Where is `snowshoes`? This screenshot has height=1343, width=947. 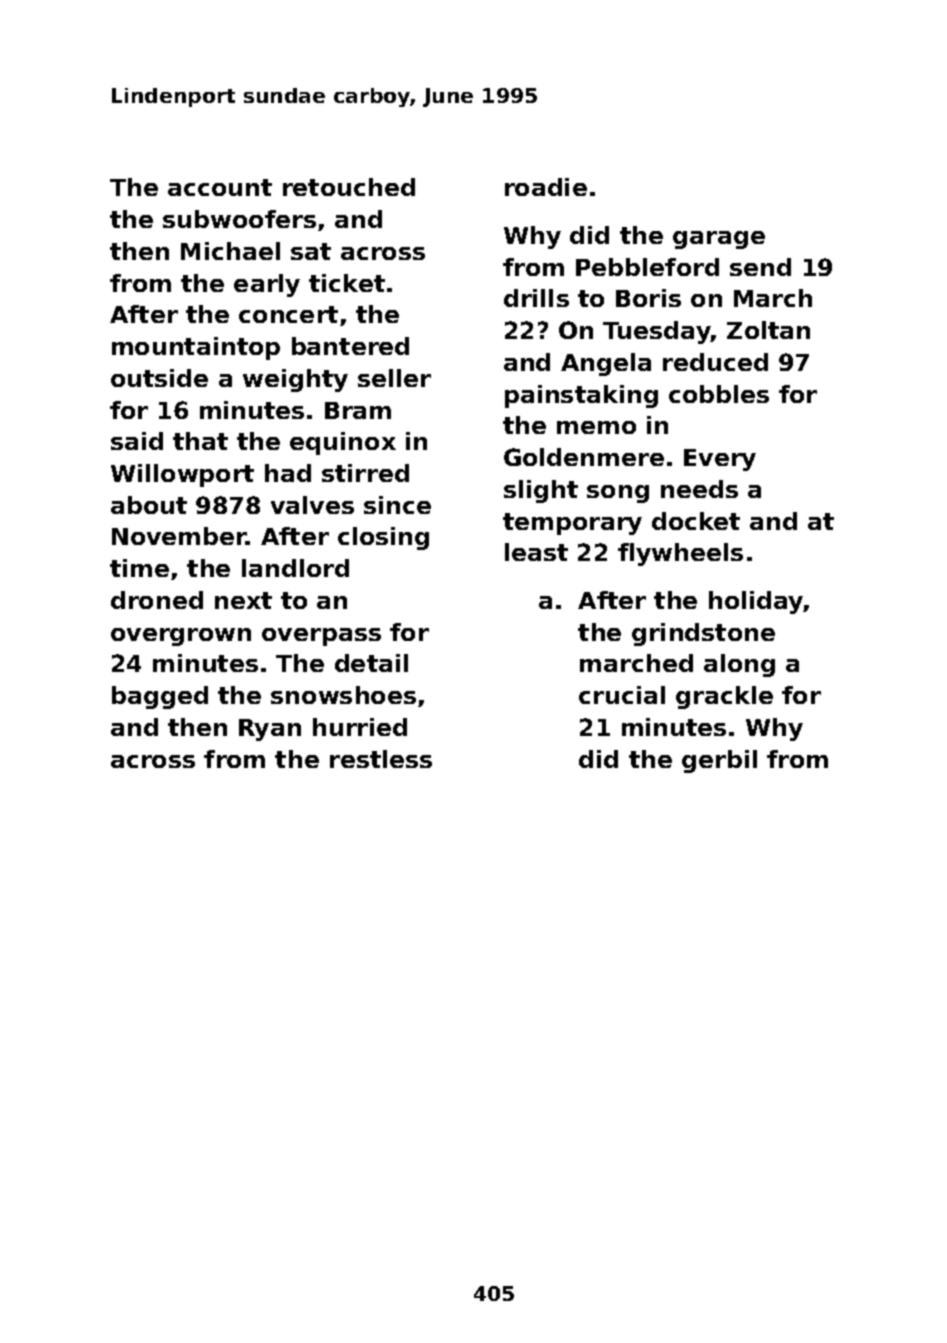 snowshoes is located at coordinates (343, 695).
